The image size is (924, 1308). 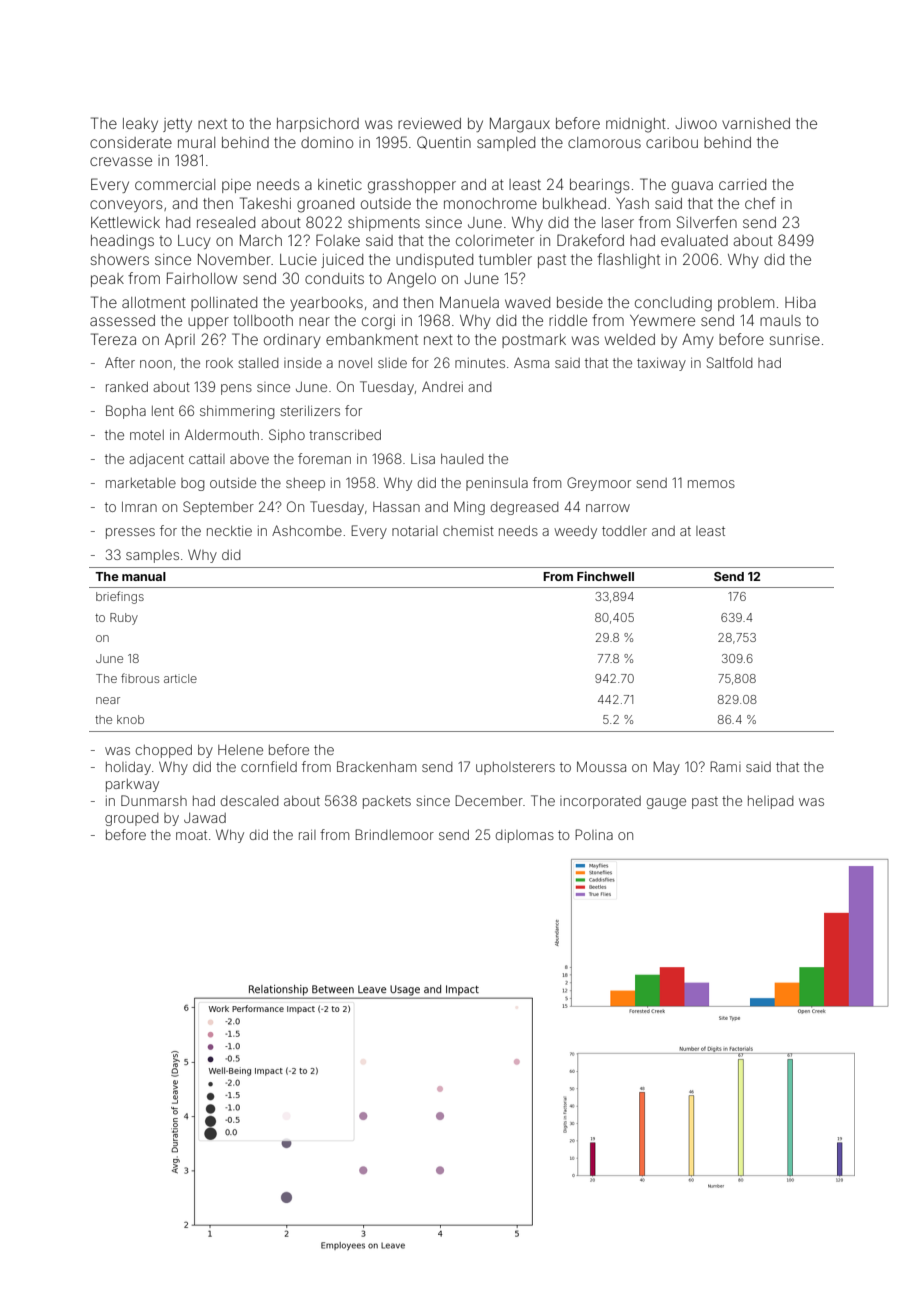 What do you see at coordinates (505, 259) in the image?
I see `tumbler` at bounding box center [505, 259].
